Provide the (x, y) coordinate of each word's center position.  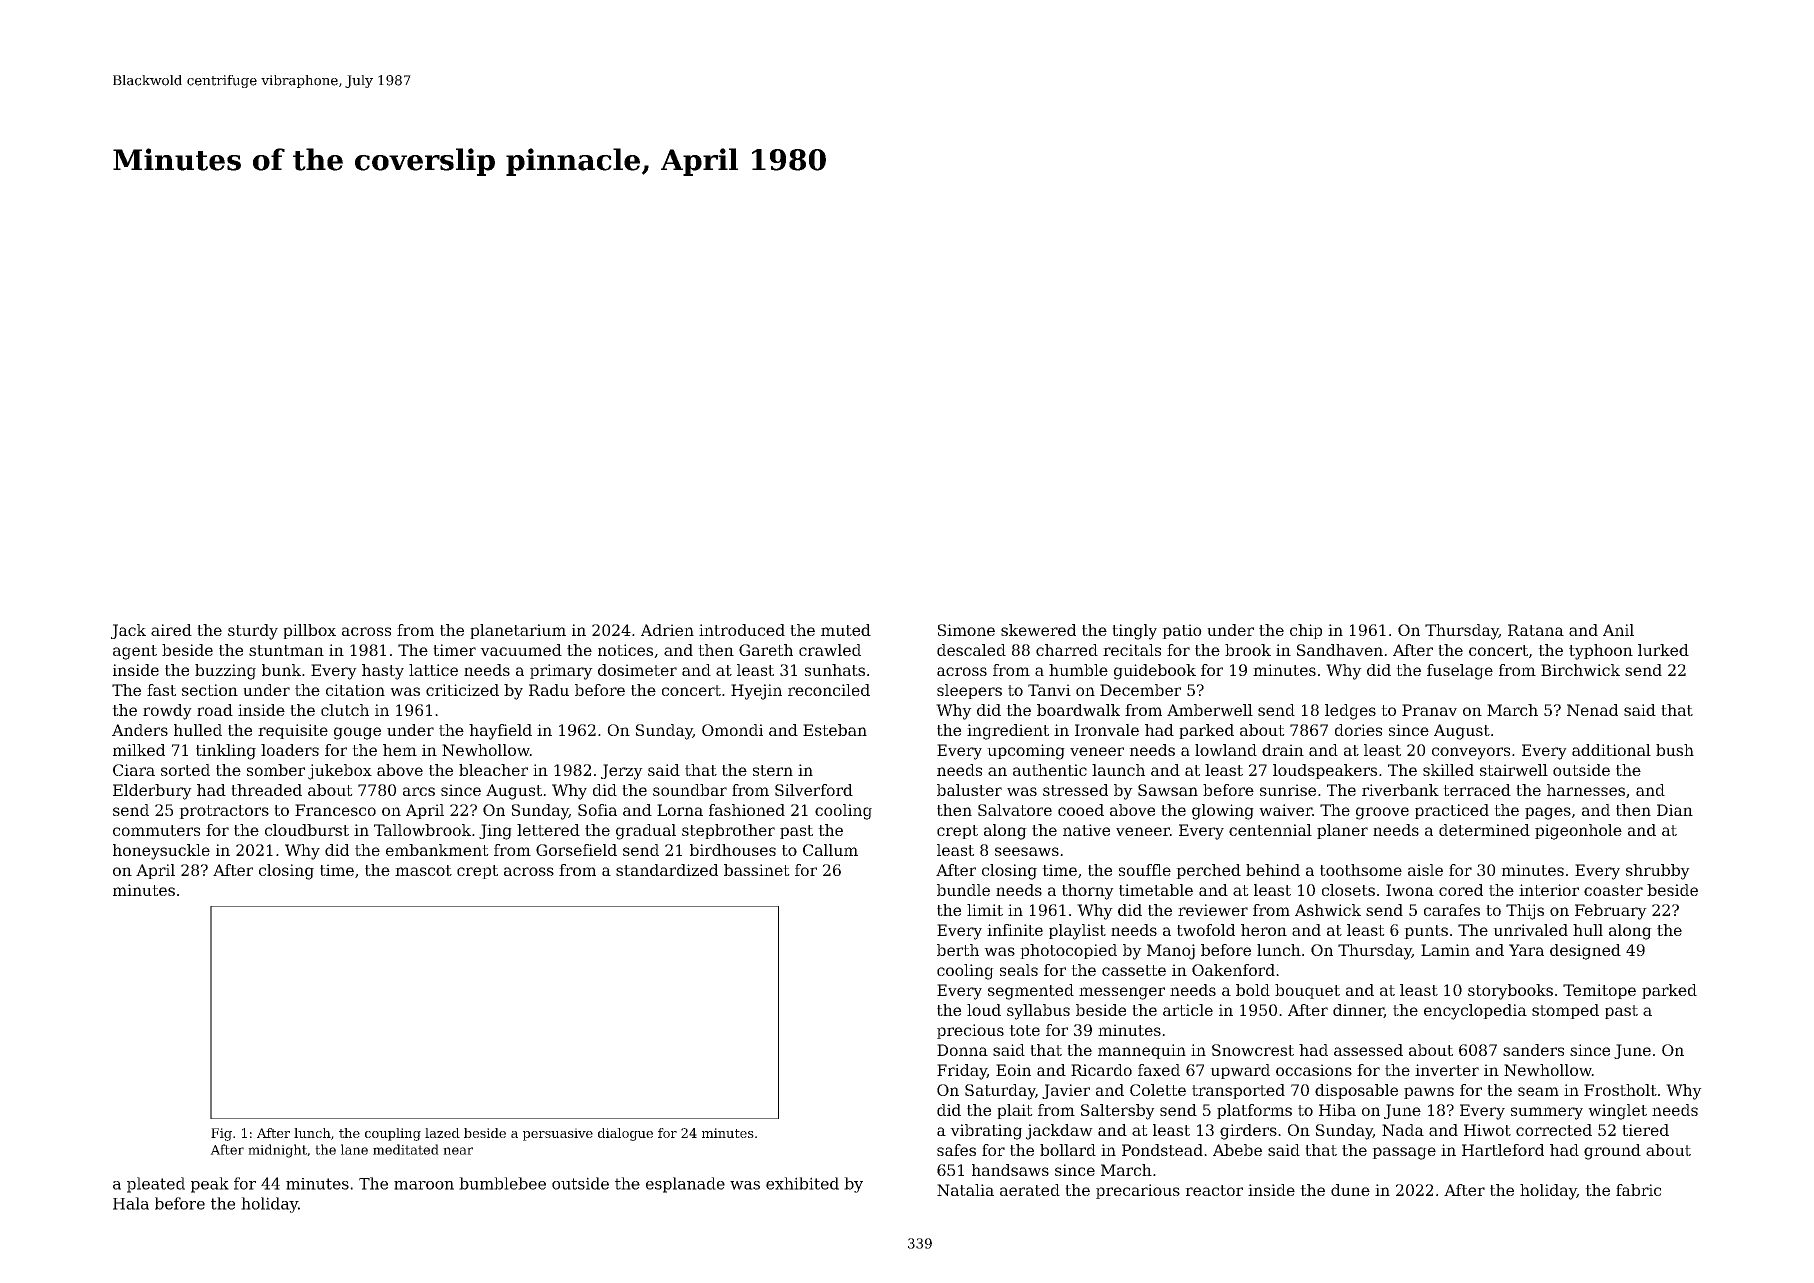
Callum (830, 850)
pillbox (309, 631)
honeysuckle (161, 852)
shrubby (1658, 872)
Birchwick (1580, 670)
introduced (742, 630)
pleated (156, 1185)
